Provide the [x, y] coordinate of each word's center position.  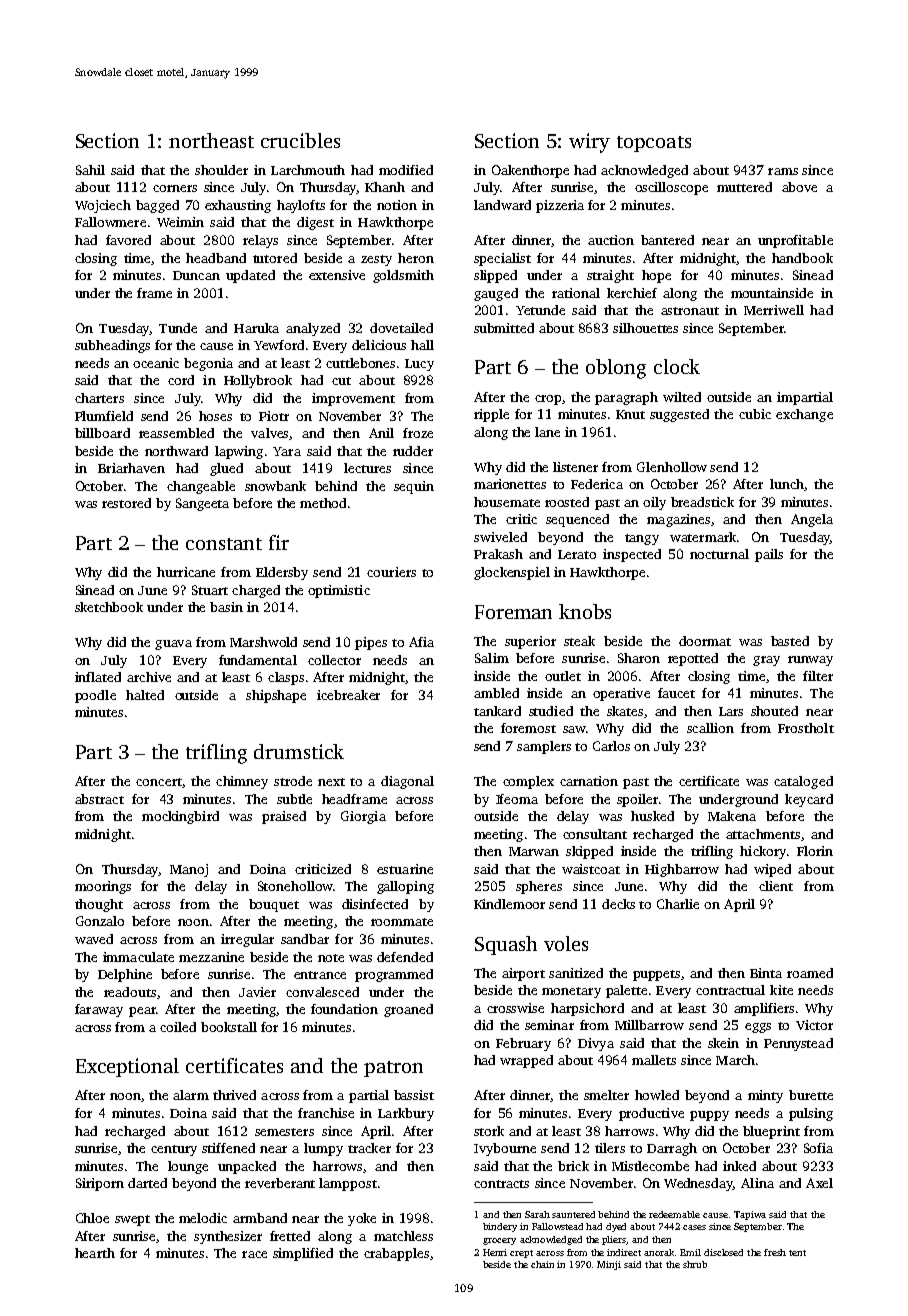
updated [250, 276]
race [254, 1254]
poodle [95, 696]
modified [406, 170]
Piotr [274, 416]
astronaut [690, 311]
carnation [589, 781]
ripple [491, 415]
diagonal [407, 782]
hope [656, 276]
